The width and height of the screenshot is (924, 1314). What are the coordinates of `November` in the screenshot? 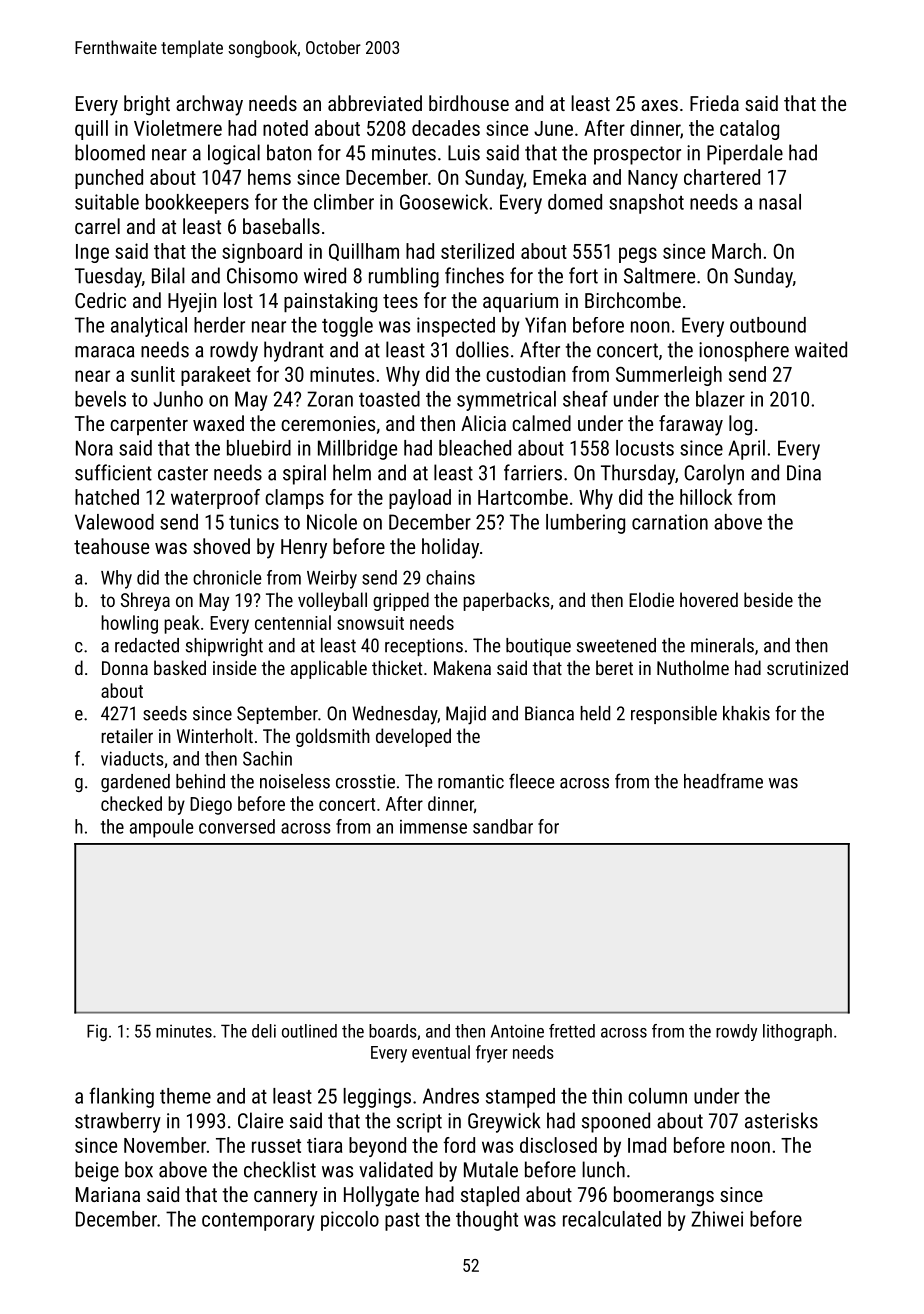 It's located at (165, 1145).
